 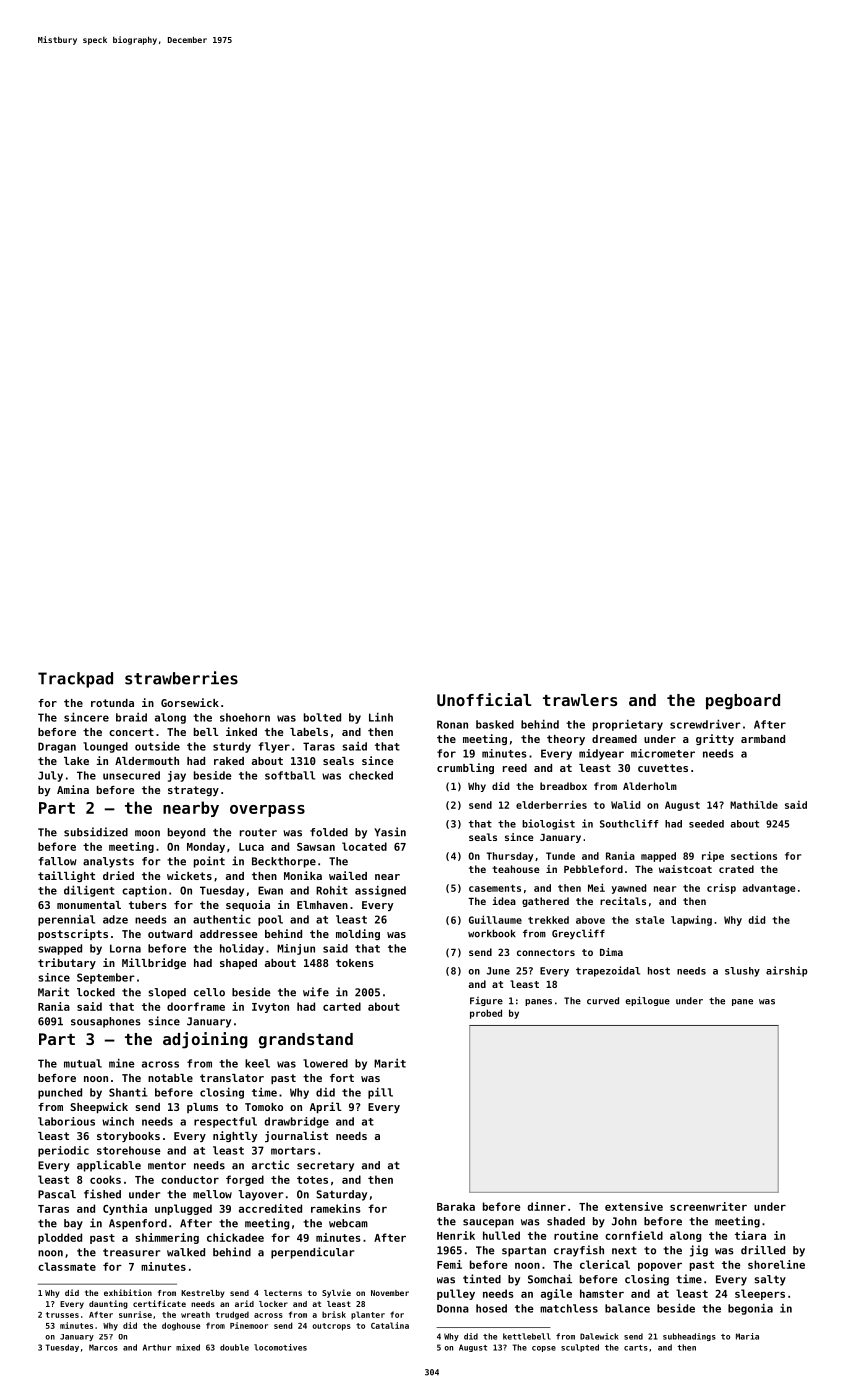 What do you see at coordinates (456, 1206) in the screenshot?
I see `Baraka` at bounding box center [456, 1206].
